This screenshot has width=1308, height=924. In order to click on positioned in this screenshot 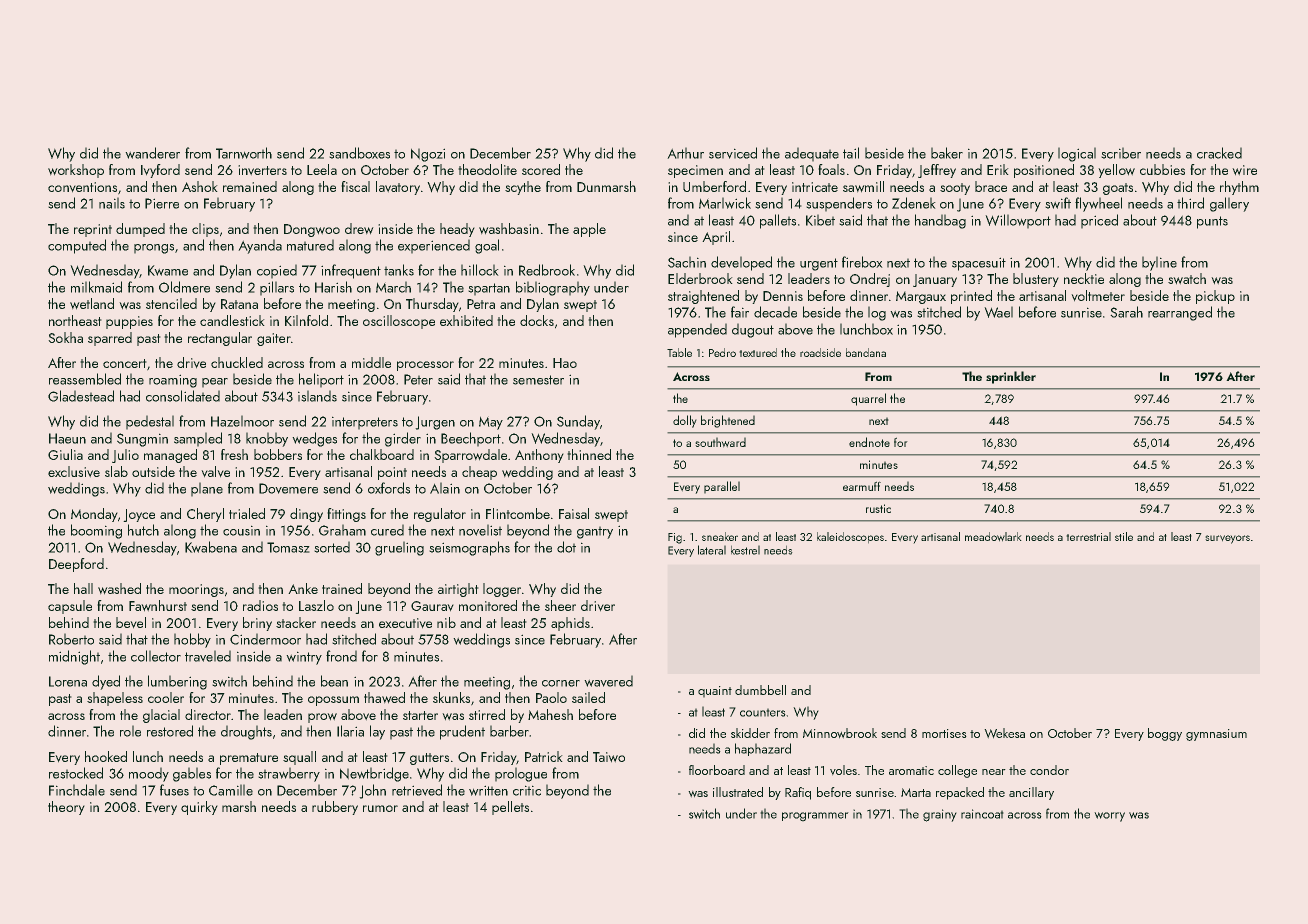, I will do `click(1044, 171)`.
